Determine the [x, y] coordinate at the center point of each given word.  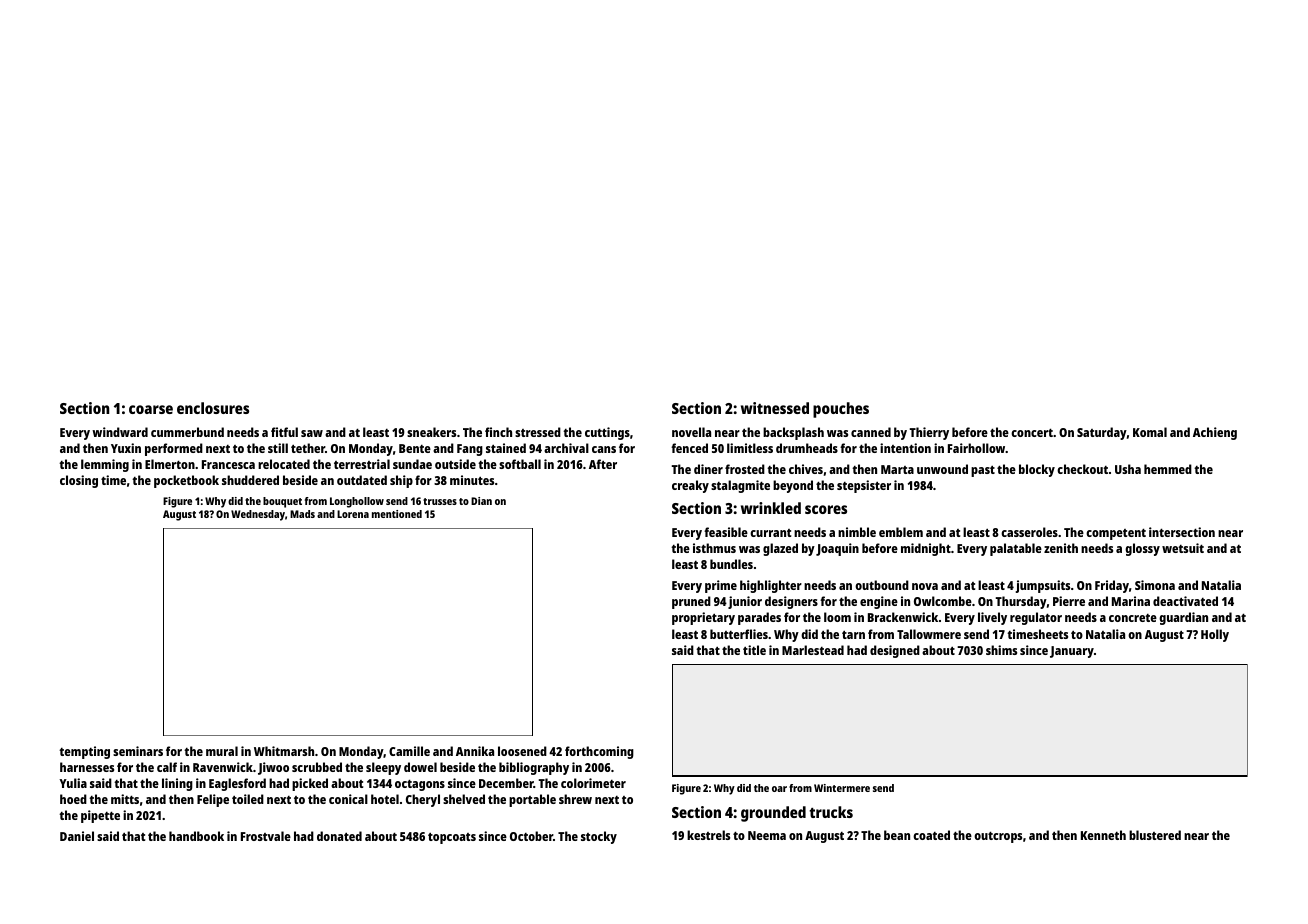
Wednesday [258, 515]
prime [721, 586]
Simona [1155, 585]
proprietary [703, 618]
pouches [841, 410]
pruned [691, 602]
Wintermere [842, 788]
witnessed [775, 408]
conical [348, 799]
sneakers [431, 432]
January [1072, 652]
